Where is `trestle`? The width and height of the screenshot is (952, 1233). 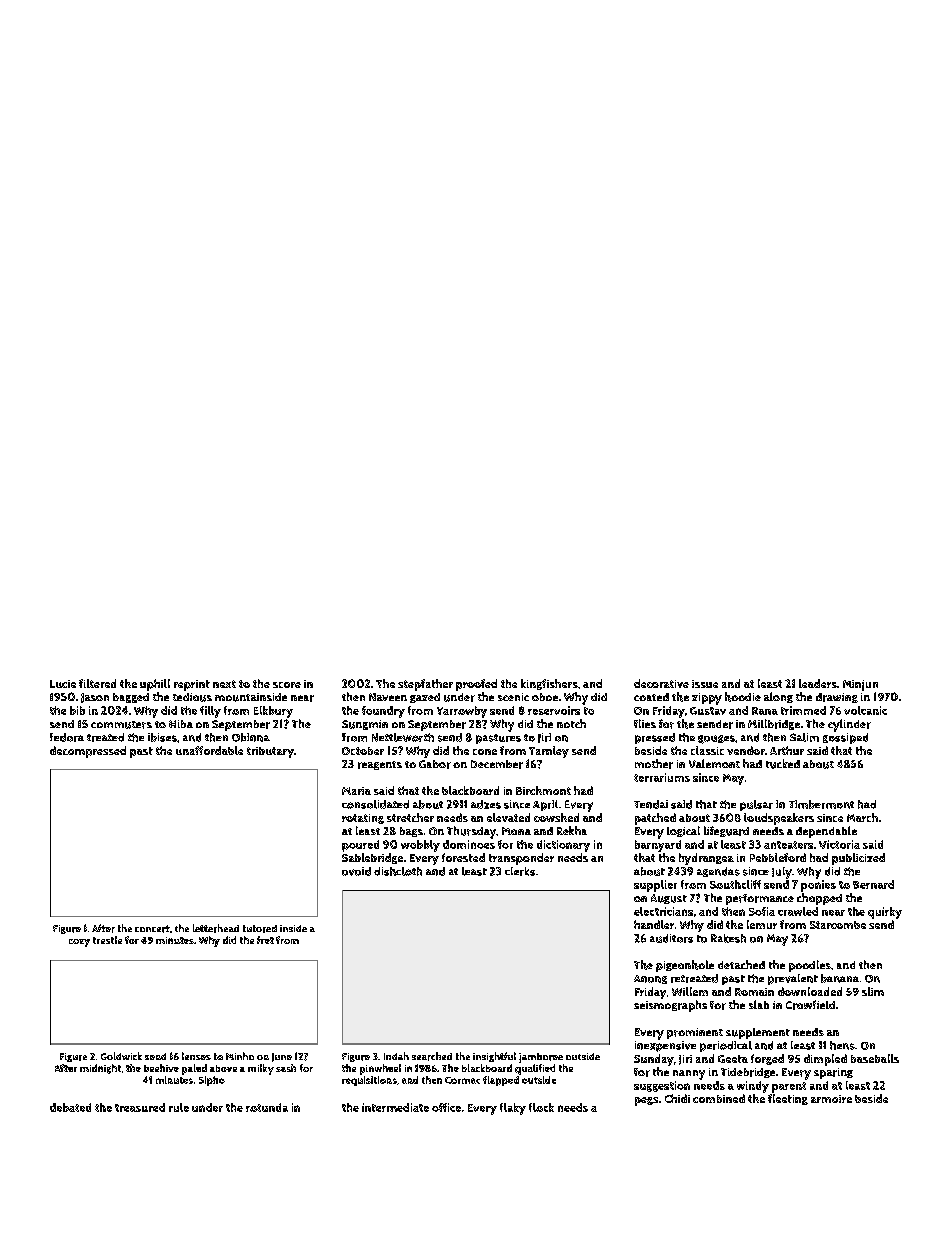
trestle is located at coordinates (107, 940).
